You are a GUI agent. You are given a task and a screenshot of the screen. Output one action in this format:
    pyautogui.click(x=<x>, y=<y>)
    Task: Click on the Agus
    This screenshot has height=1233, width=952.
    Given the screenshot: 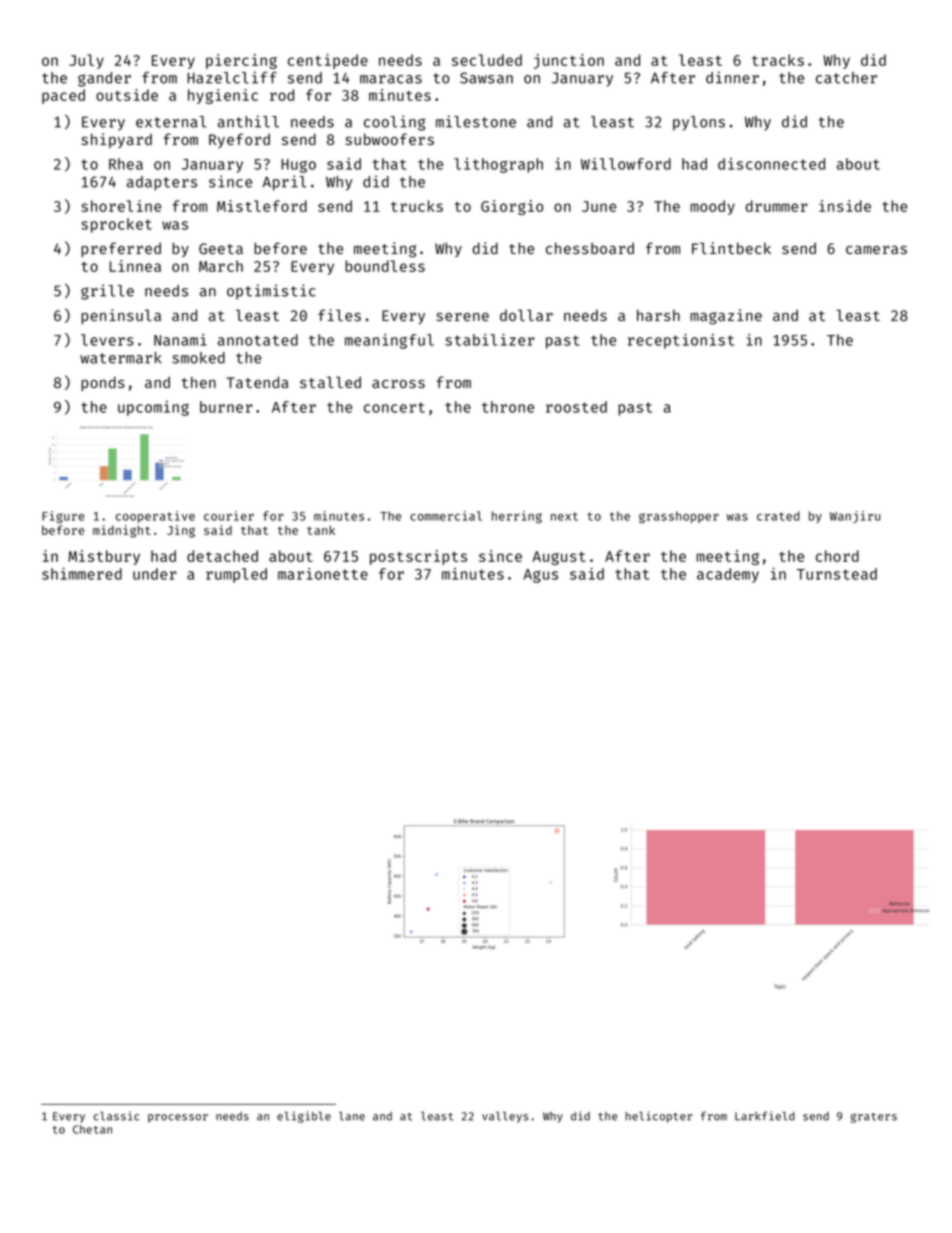 What is the action you would take?
    pyautogui.click(x=541, y=576)
